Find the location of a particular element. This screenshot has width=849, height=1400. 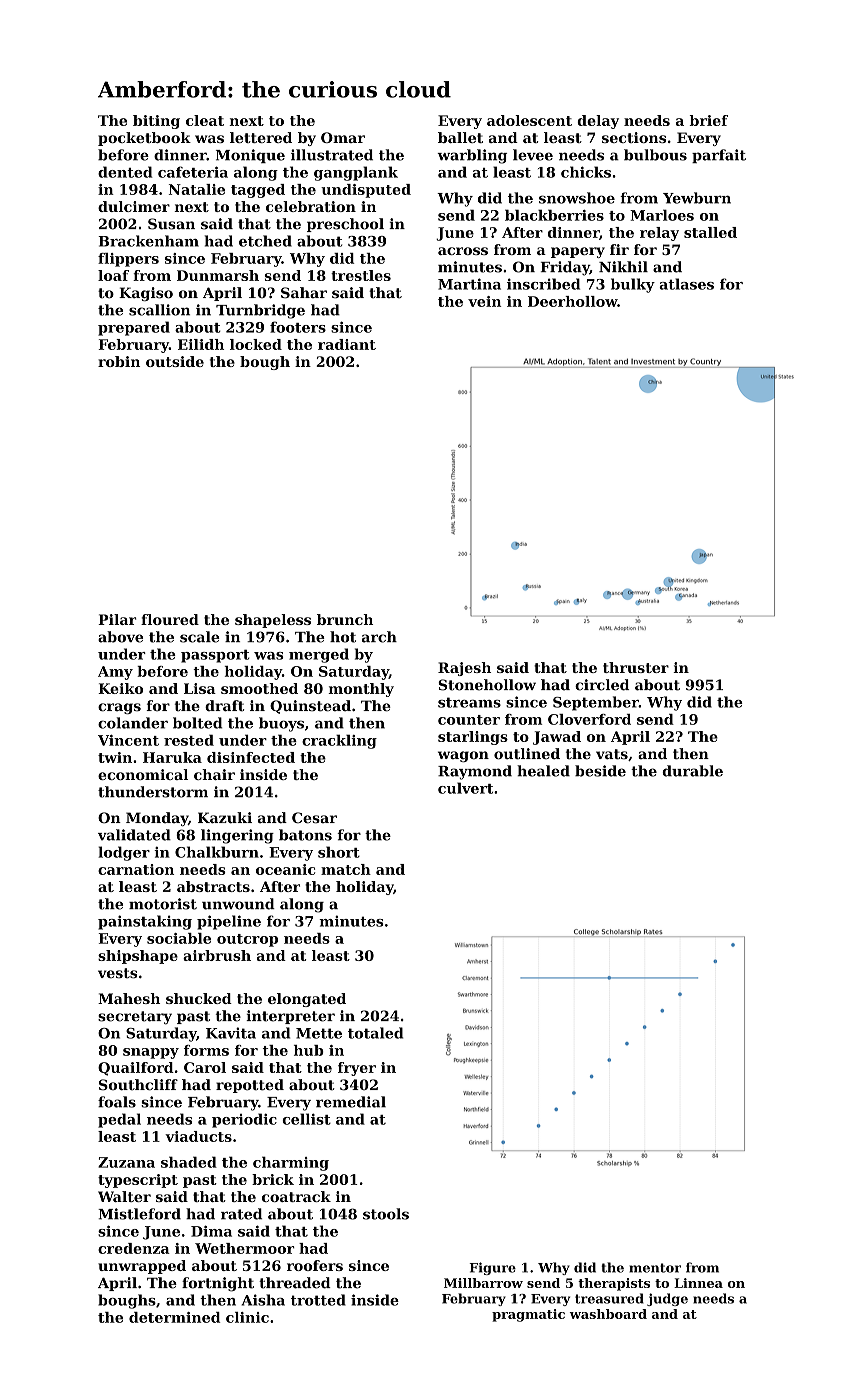

disinfected is located at coordinates (251, 757).
